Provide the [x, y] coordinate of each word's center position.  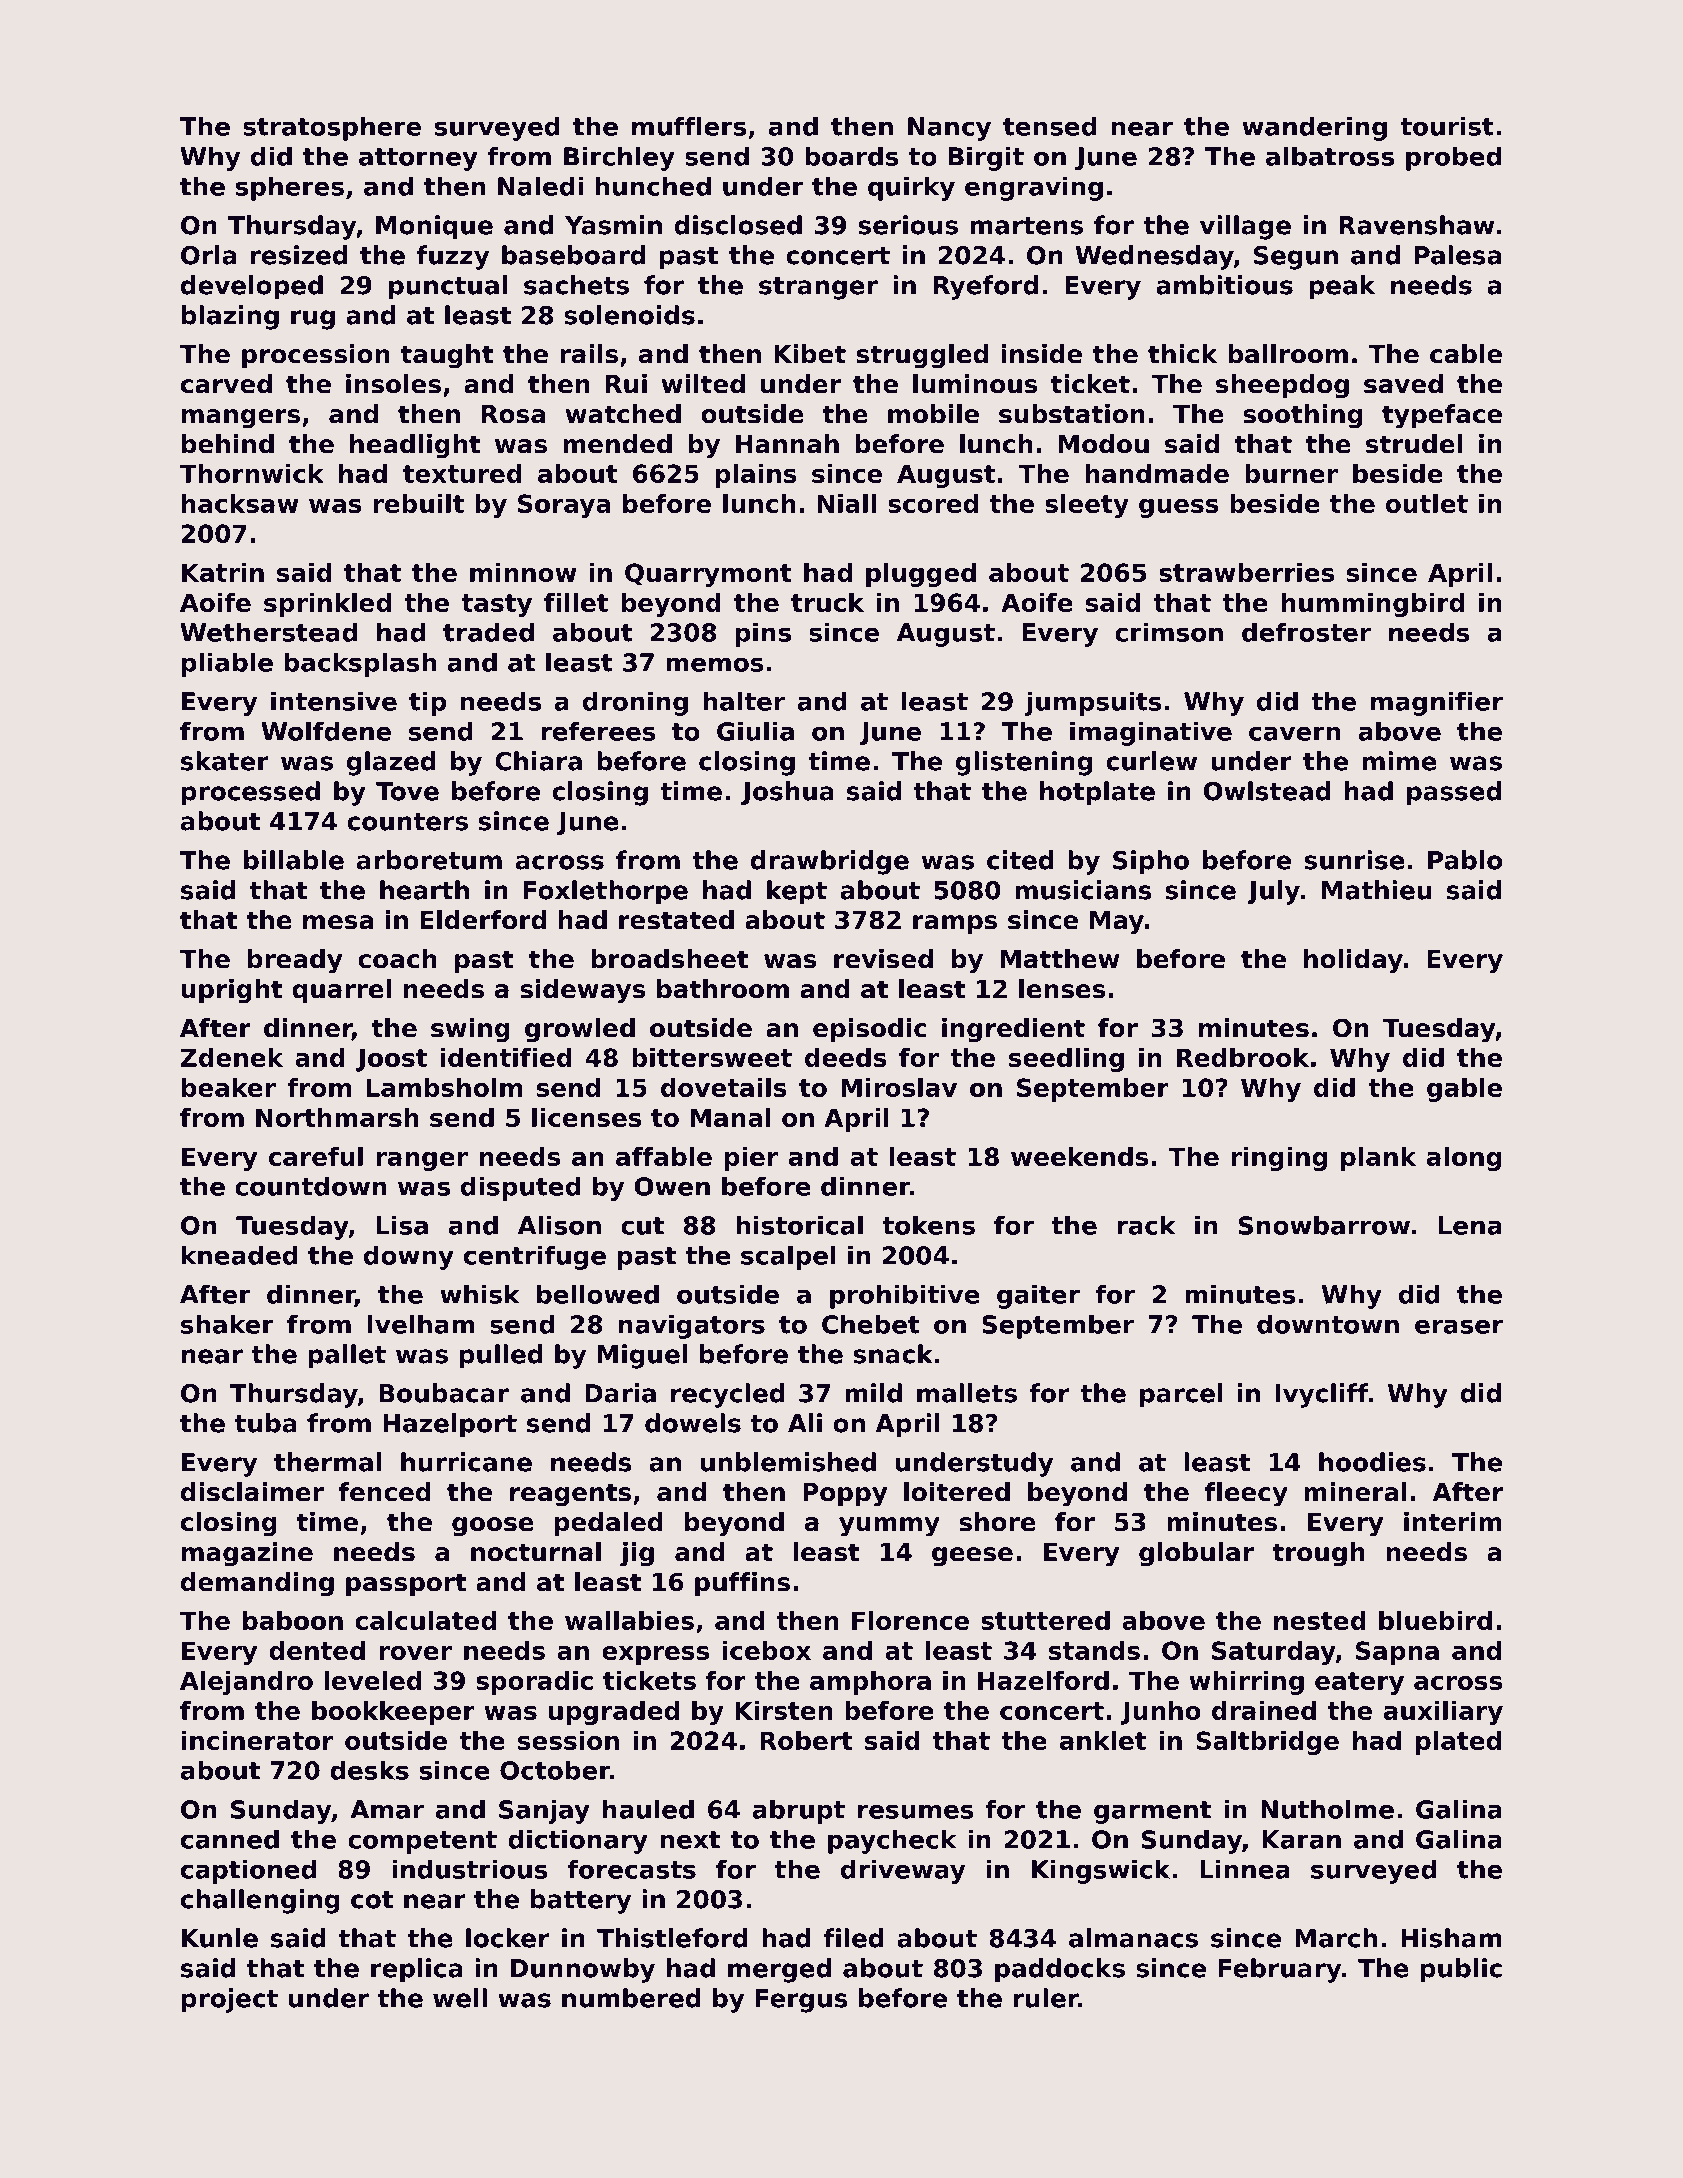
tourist [1447, 126]
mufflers [689, 126]
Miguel [642, 1356]
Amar [387, 1809]
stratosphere [332, 128]
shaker [227, 1324]
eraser [1459, 1326]
